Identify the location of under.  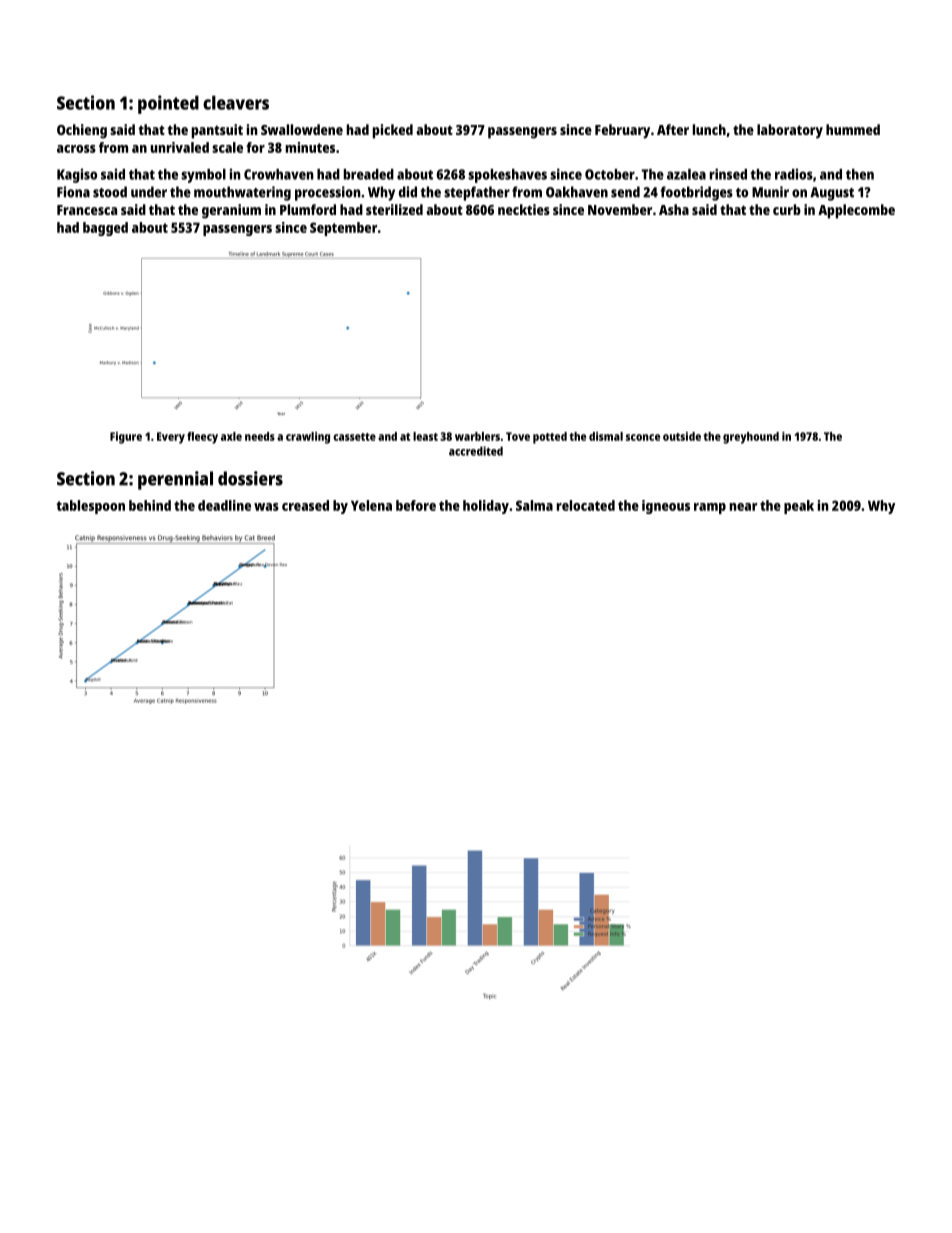
(149, 192).
